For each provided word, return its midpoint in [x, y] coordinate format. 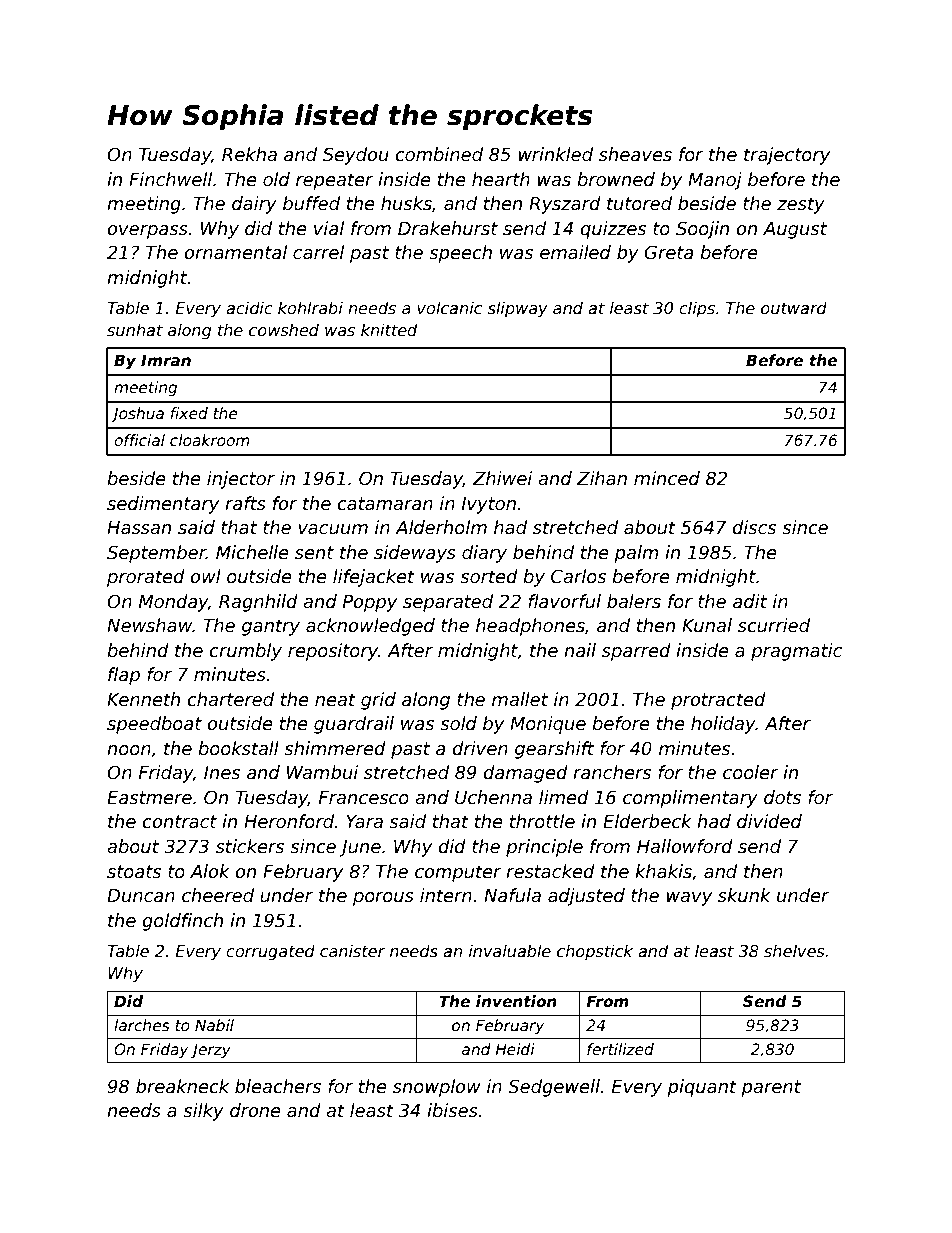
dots [782, 797]
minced [667, 478]
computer [458, 873]
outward [794, 307]
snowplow [437, 1088]
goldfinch [182, 922]
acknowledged [370, 627]
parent [771, 1088]
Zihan [602, 478]
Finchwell [170, 179]
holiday [723, 725]
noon [129, 750]
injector [241, 480]
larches [142, 1025]
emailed [575, 252]
